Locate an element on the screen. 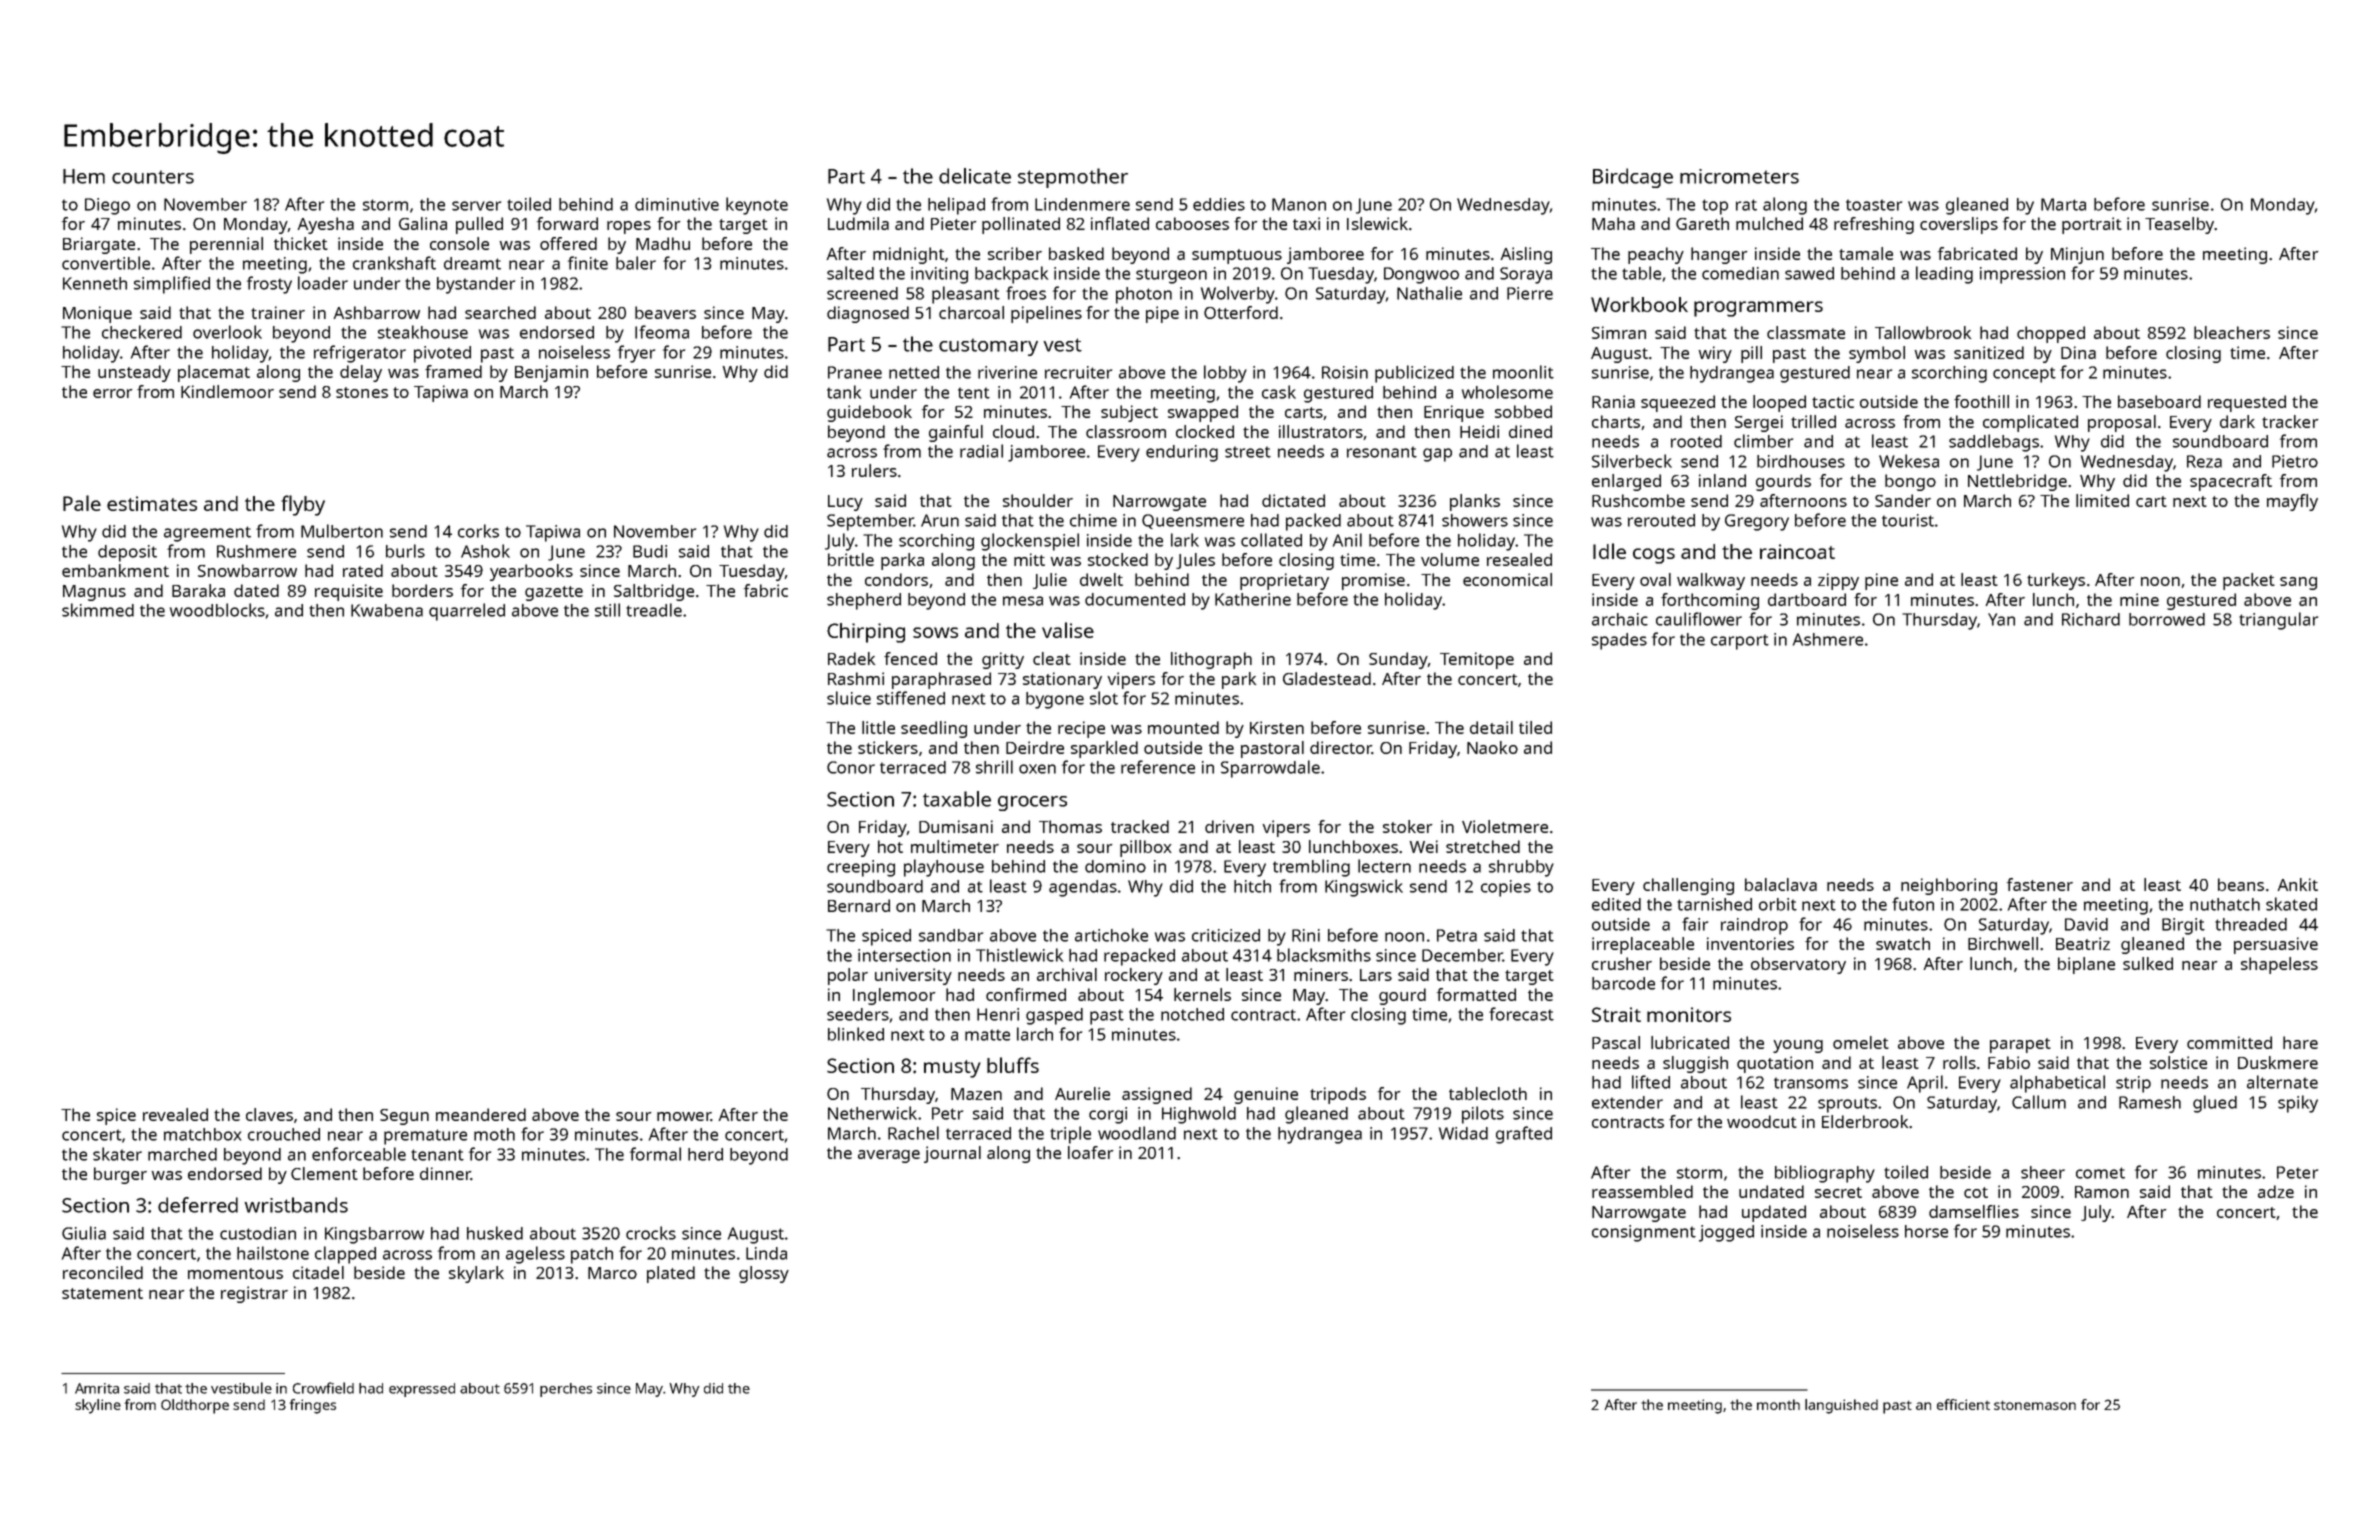 This screenshot has height=1540, width=2380. requested is located at coordinates (2247, 403).
